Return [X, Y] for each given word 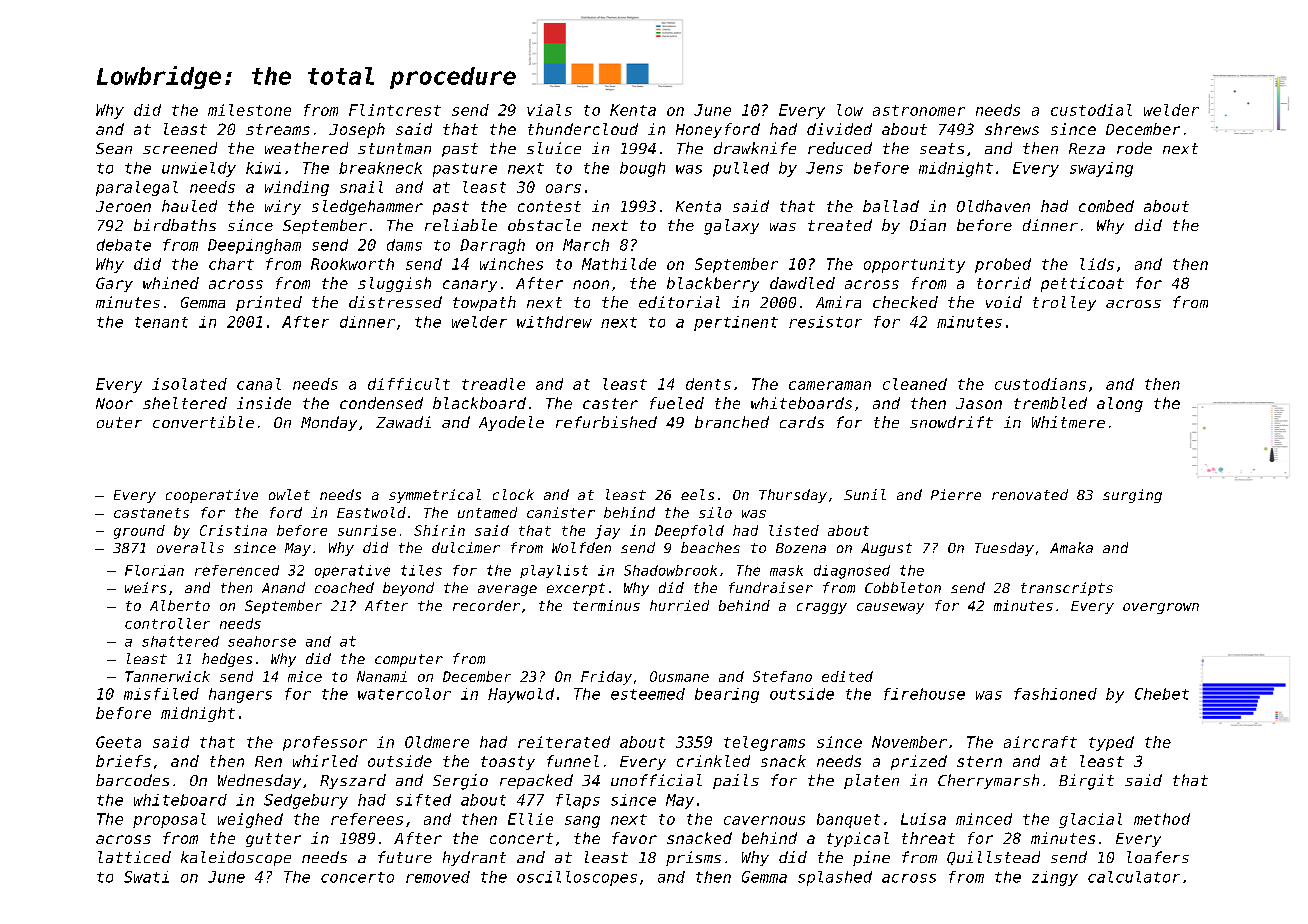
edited [847, 676]
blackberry [713, 284]
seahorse [262, 641]
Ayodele [511, 423]
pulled [741, 169]
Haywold [521, 695]
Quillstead [993, 858]
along [1120, 404]
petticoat [1082, 284]
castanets [151, 513]
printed [269, 303]
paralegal [137, 188]
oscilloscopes [577, 878]
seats [942, 148]
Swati [146, 877]
